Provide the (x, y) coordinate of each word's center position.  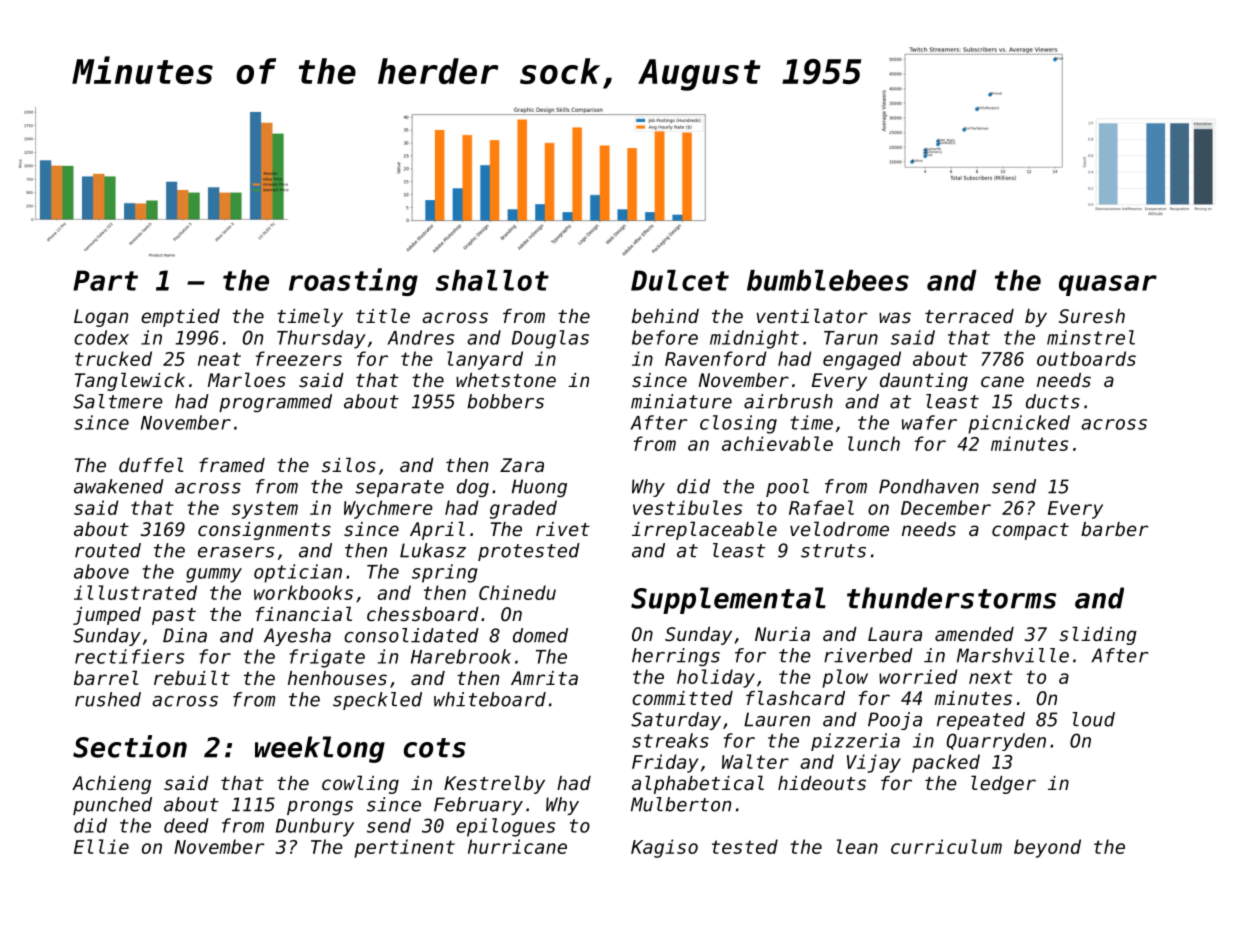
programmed (275, 403)
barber (1115, 529)
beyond (1047, 848)
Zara (522, 465)
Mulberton (681, 804)
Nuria (782, 634)
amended (974, 634)
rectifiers (129, 656)
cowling (360, 784)
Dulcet (680, 280)
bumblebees (828, 280)
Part (105, 280)
